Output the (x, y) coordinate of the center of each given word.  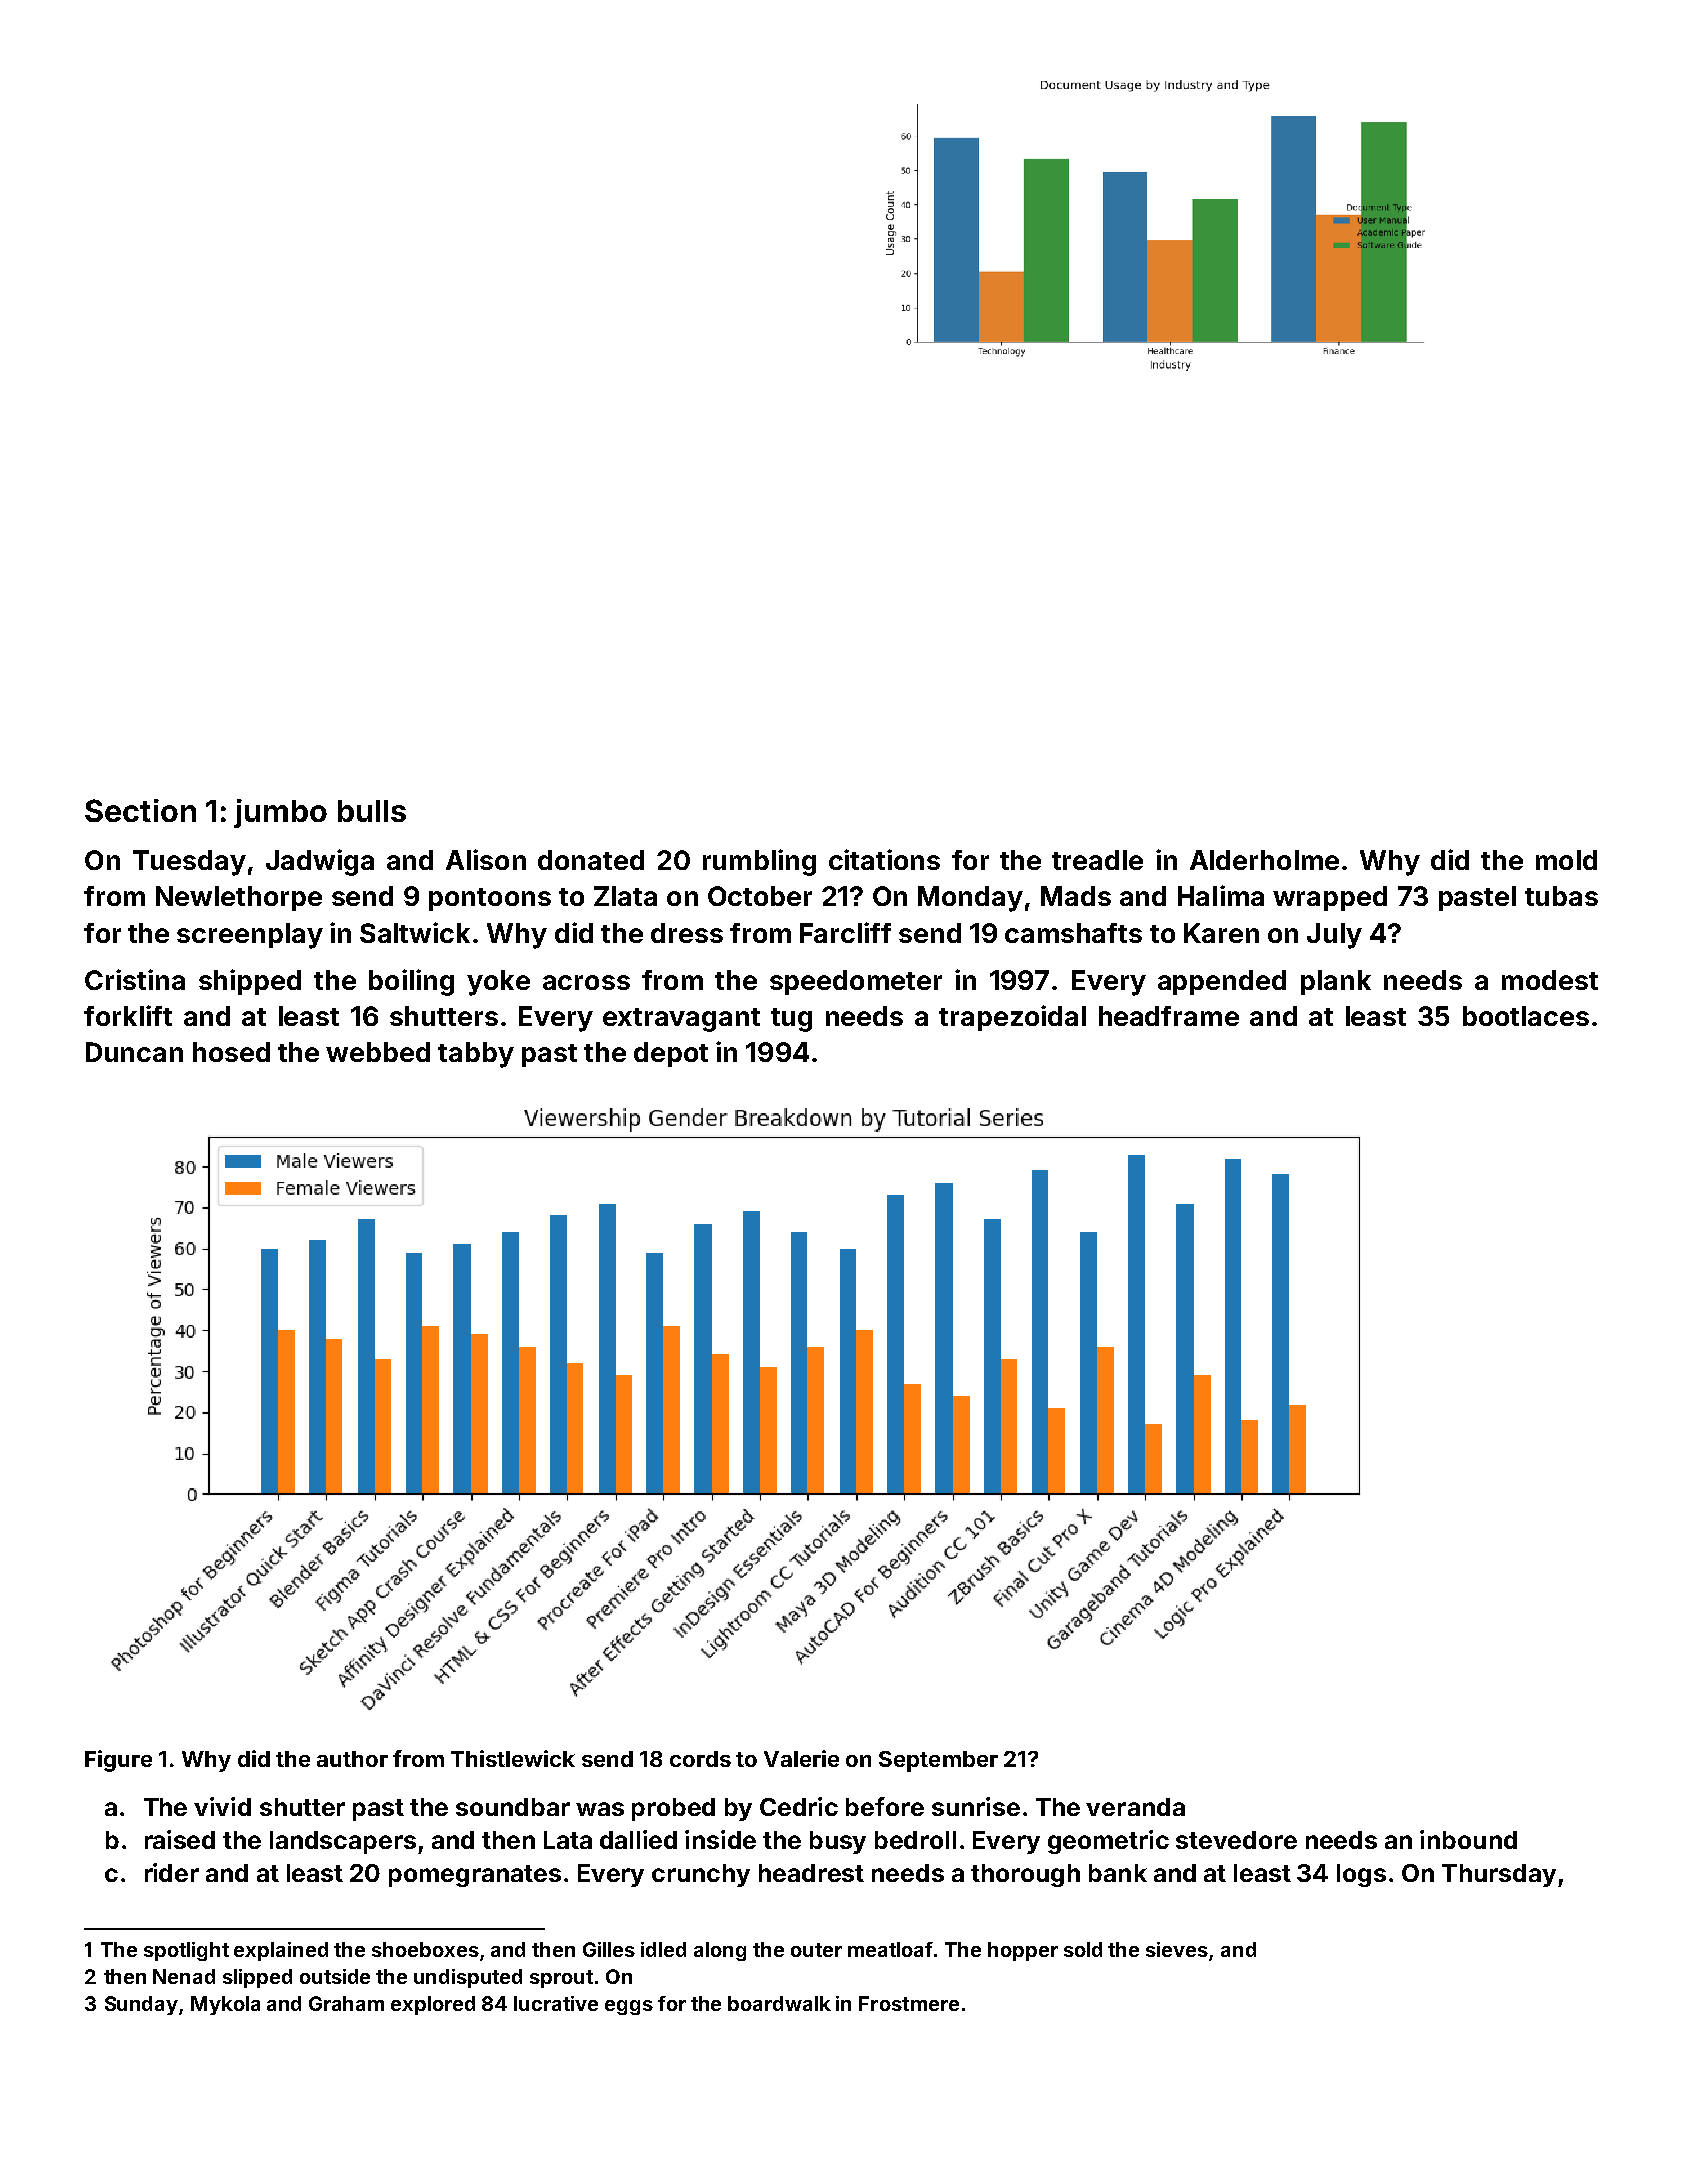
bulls (372, 811)
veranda (1135, 1807)
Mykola (225, 2005)
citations (884, 859)
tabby (476, 1055)
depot (671, 1054)
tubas (1561, 896)
